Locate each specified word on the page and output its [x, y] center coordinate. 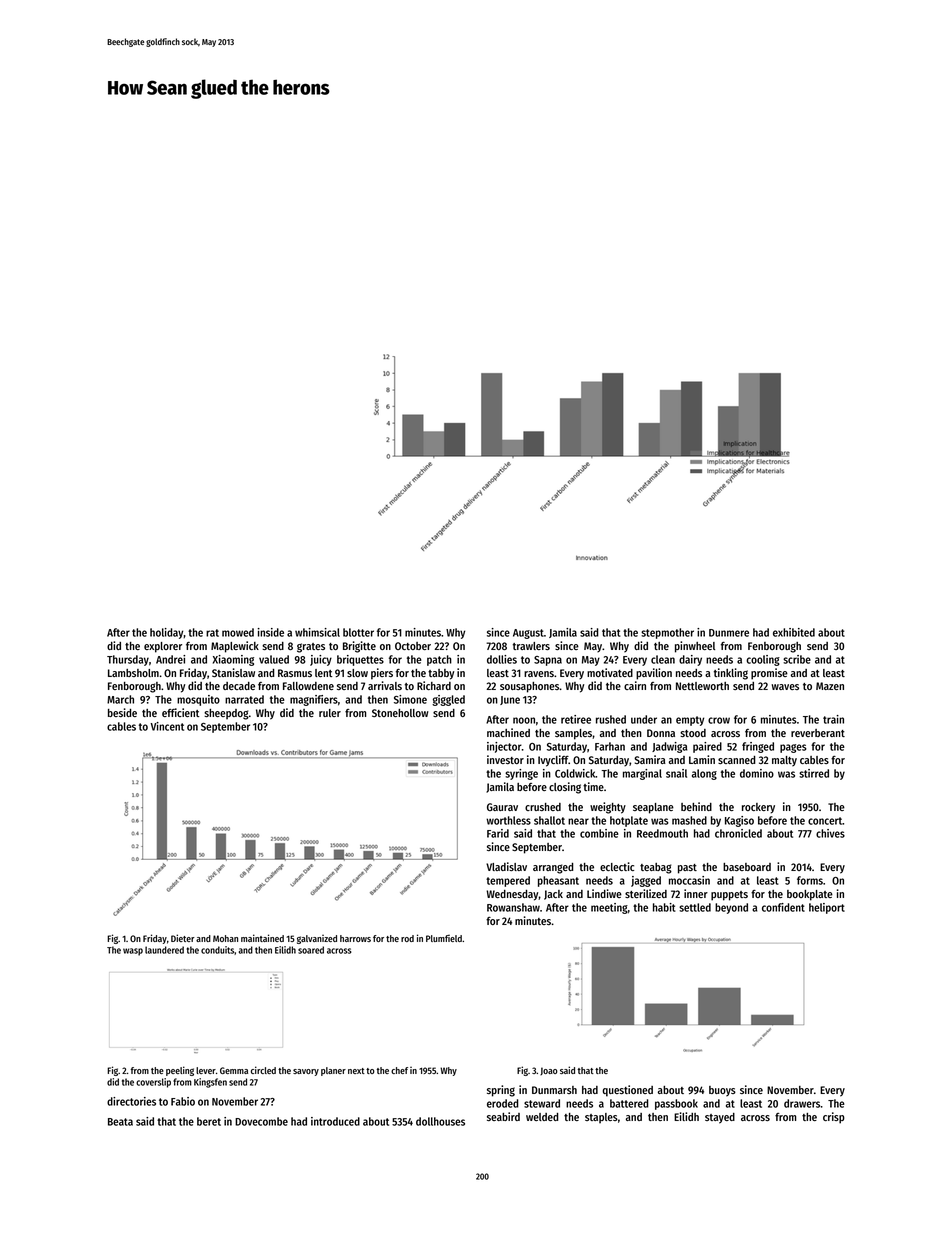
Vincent [167, 726]
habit [664, 907]
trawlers [531, 646]
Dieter [183, 938]
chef [399, 1070]
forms [810, 880]
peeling [180, 1071]
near [578, 821]
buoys [722, 1091]
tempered [508, 881]
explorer [163, 647]
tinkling [731, 674]
